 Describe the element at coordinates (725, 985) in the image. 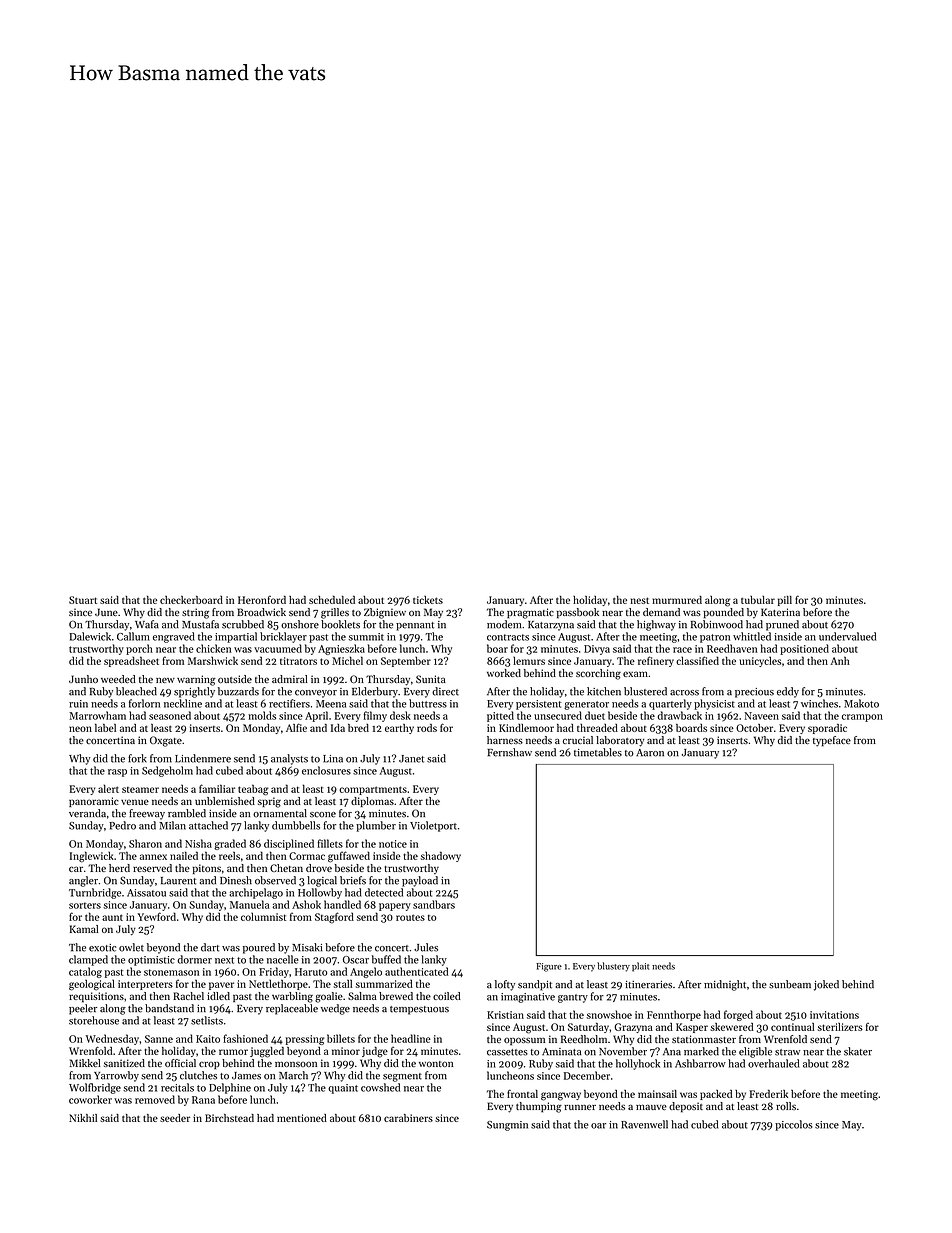

I see `midnight` at that location.
